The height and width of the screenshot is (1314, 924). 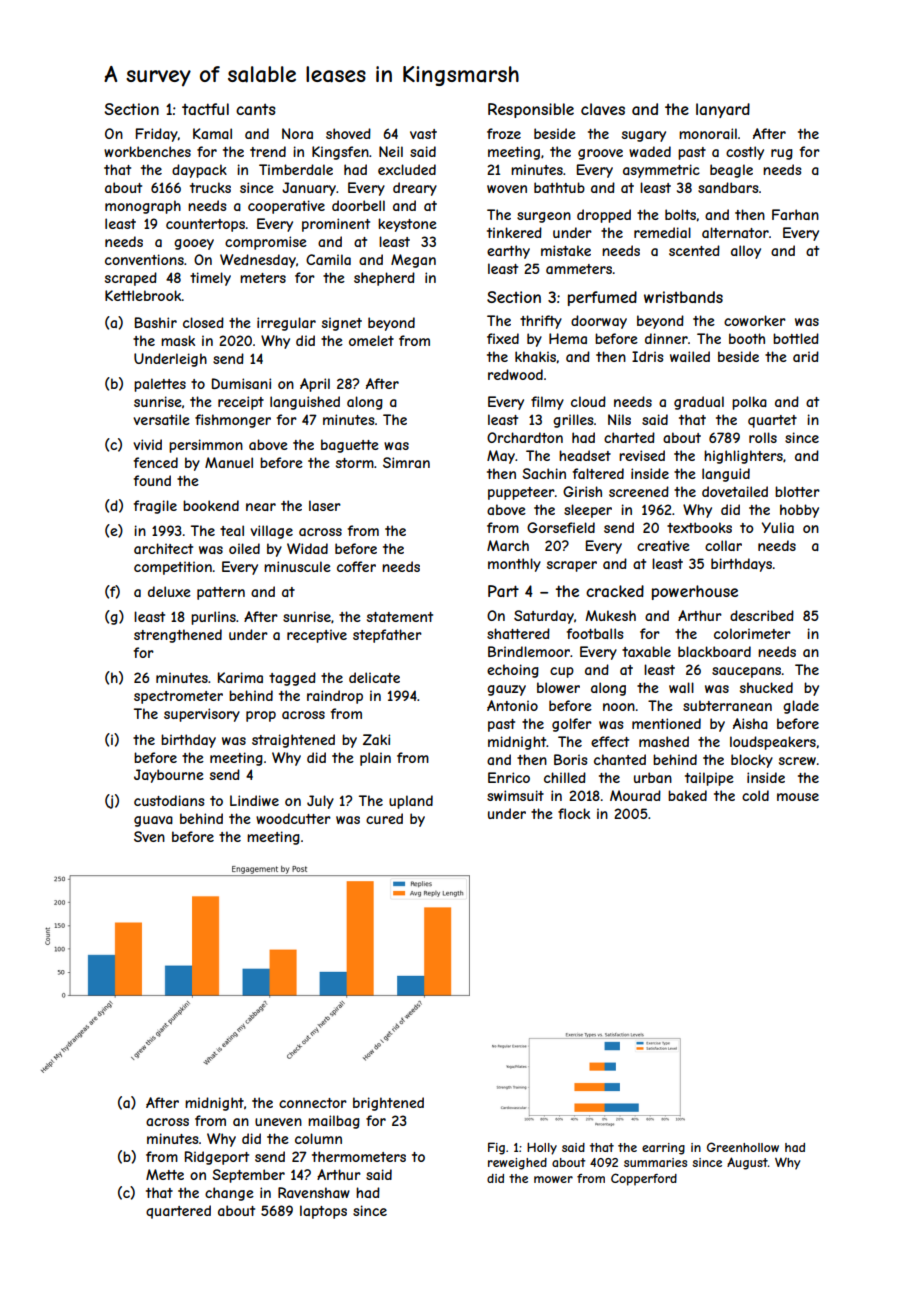 I want to click on tactful, so click(x=205, y=109).
